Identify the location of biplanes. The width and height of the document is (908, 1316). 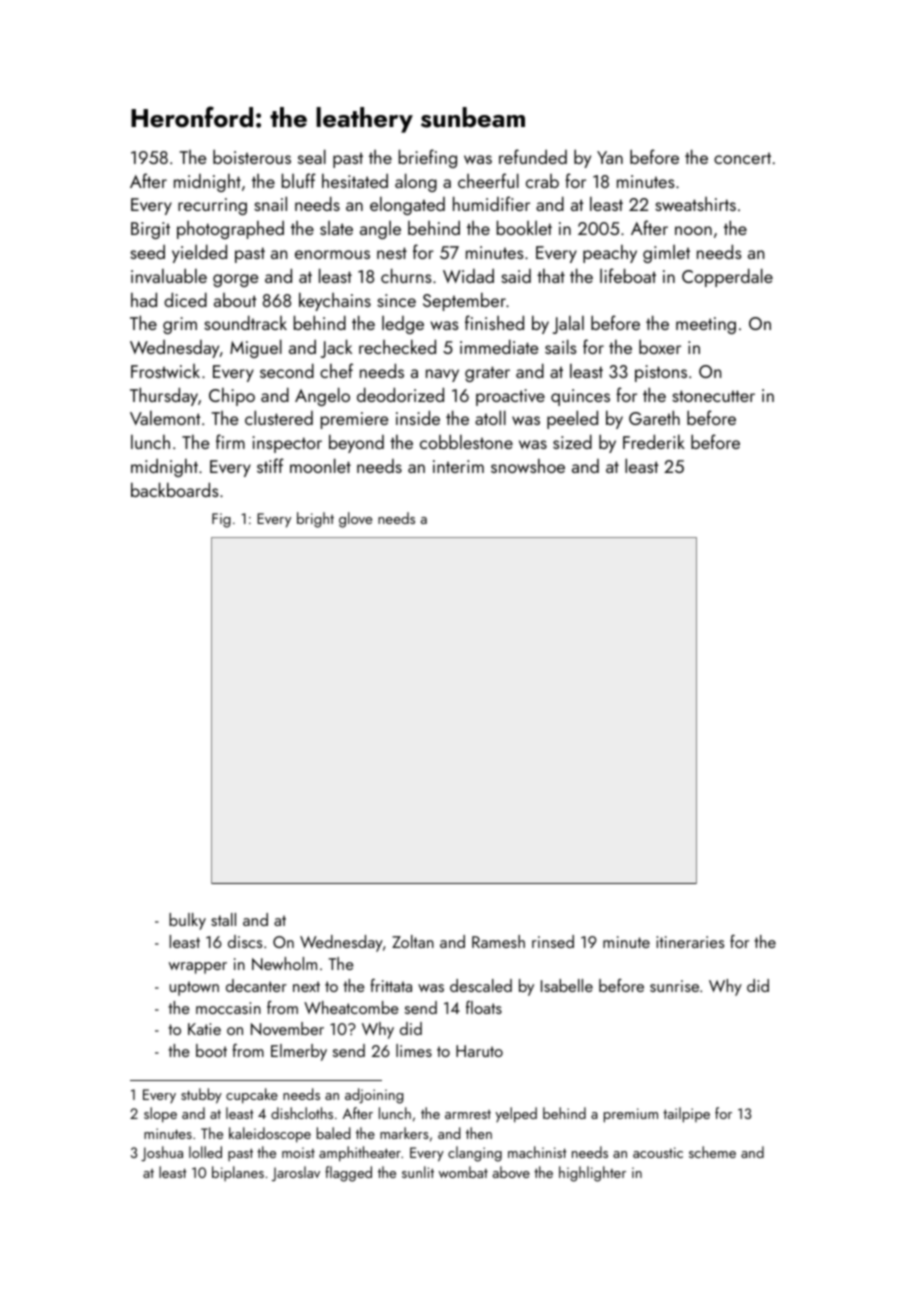
(238, 1173).
